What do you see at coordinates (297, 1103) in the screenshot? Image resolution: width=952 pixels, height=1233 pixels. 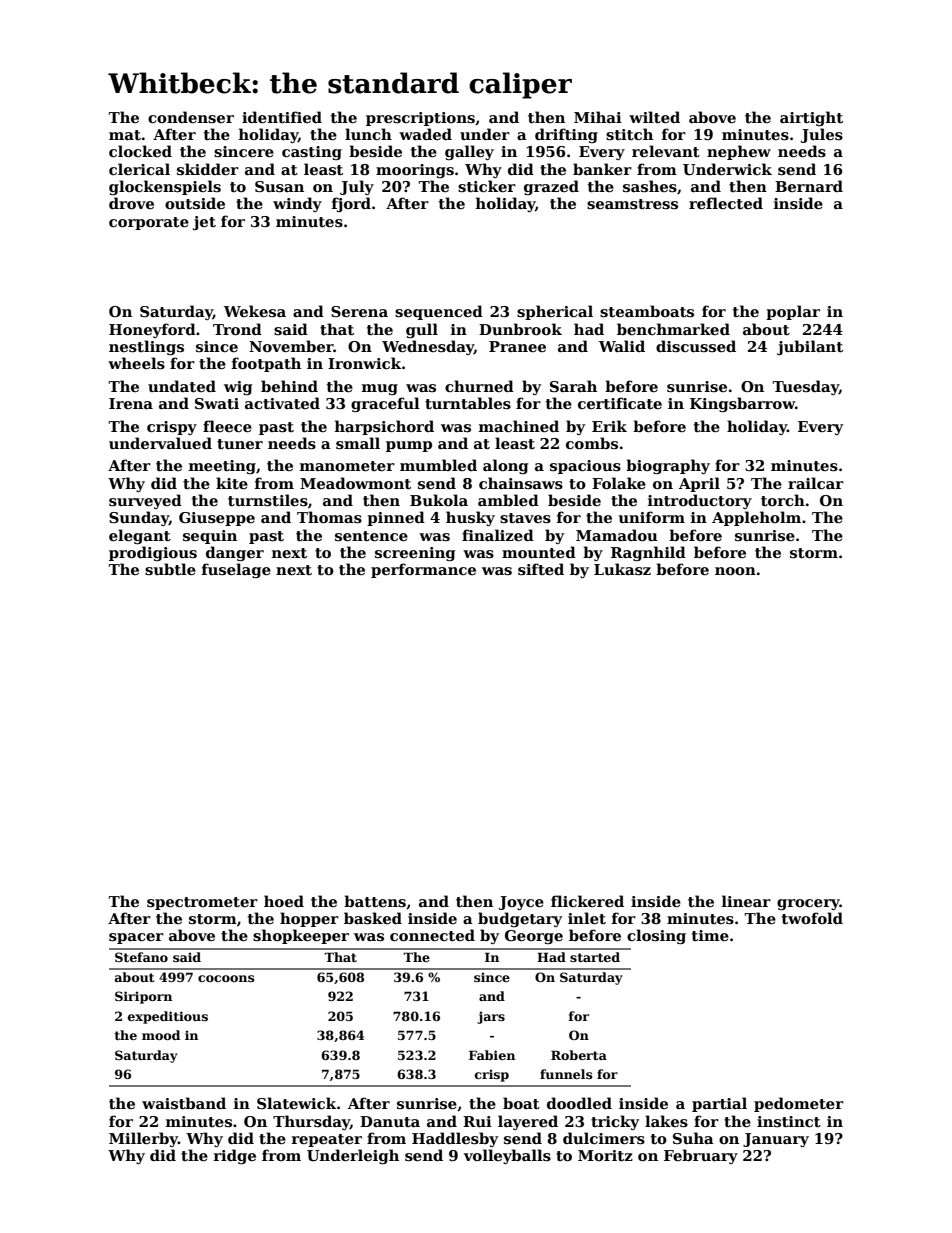 I see `Slatewick` at bounding box center [297, 1103].
